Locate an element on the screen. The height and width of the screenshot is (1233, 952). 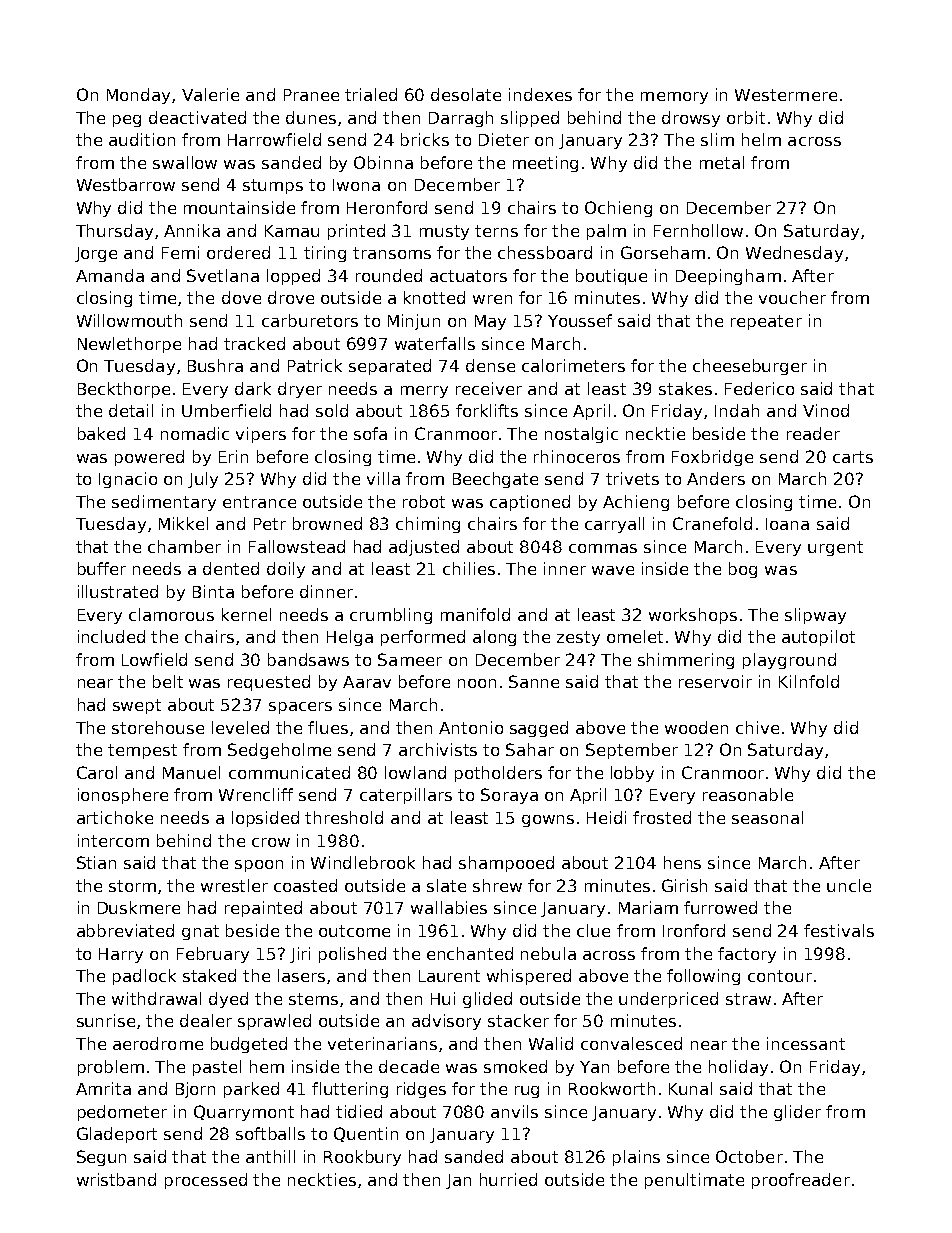
artichoke is located at coordinates (115, 817).
